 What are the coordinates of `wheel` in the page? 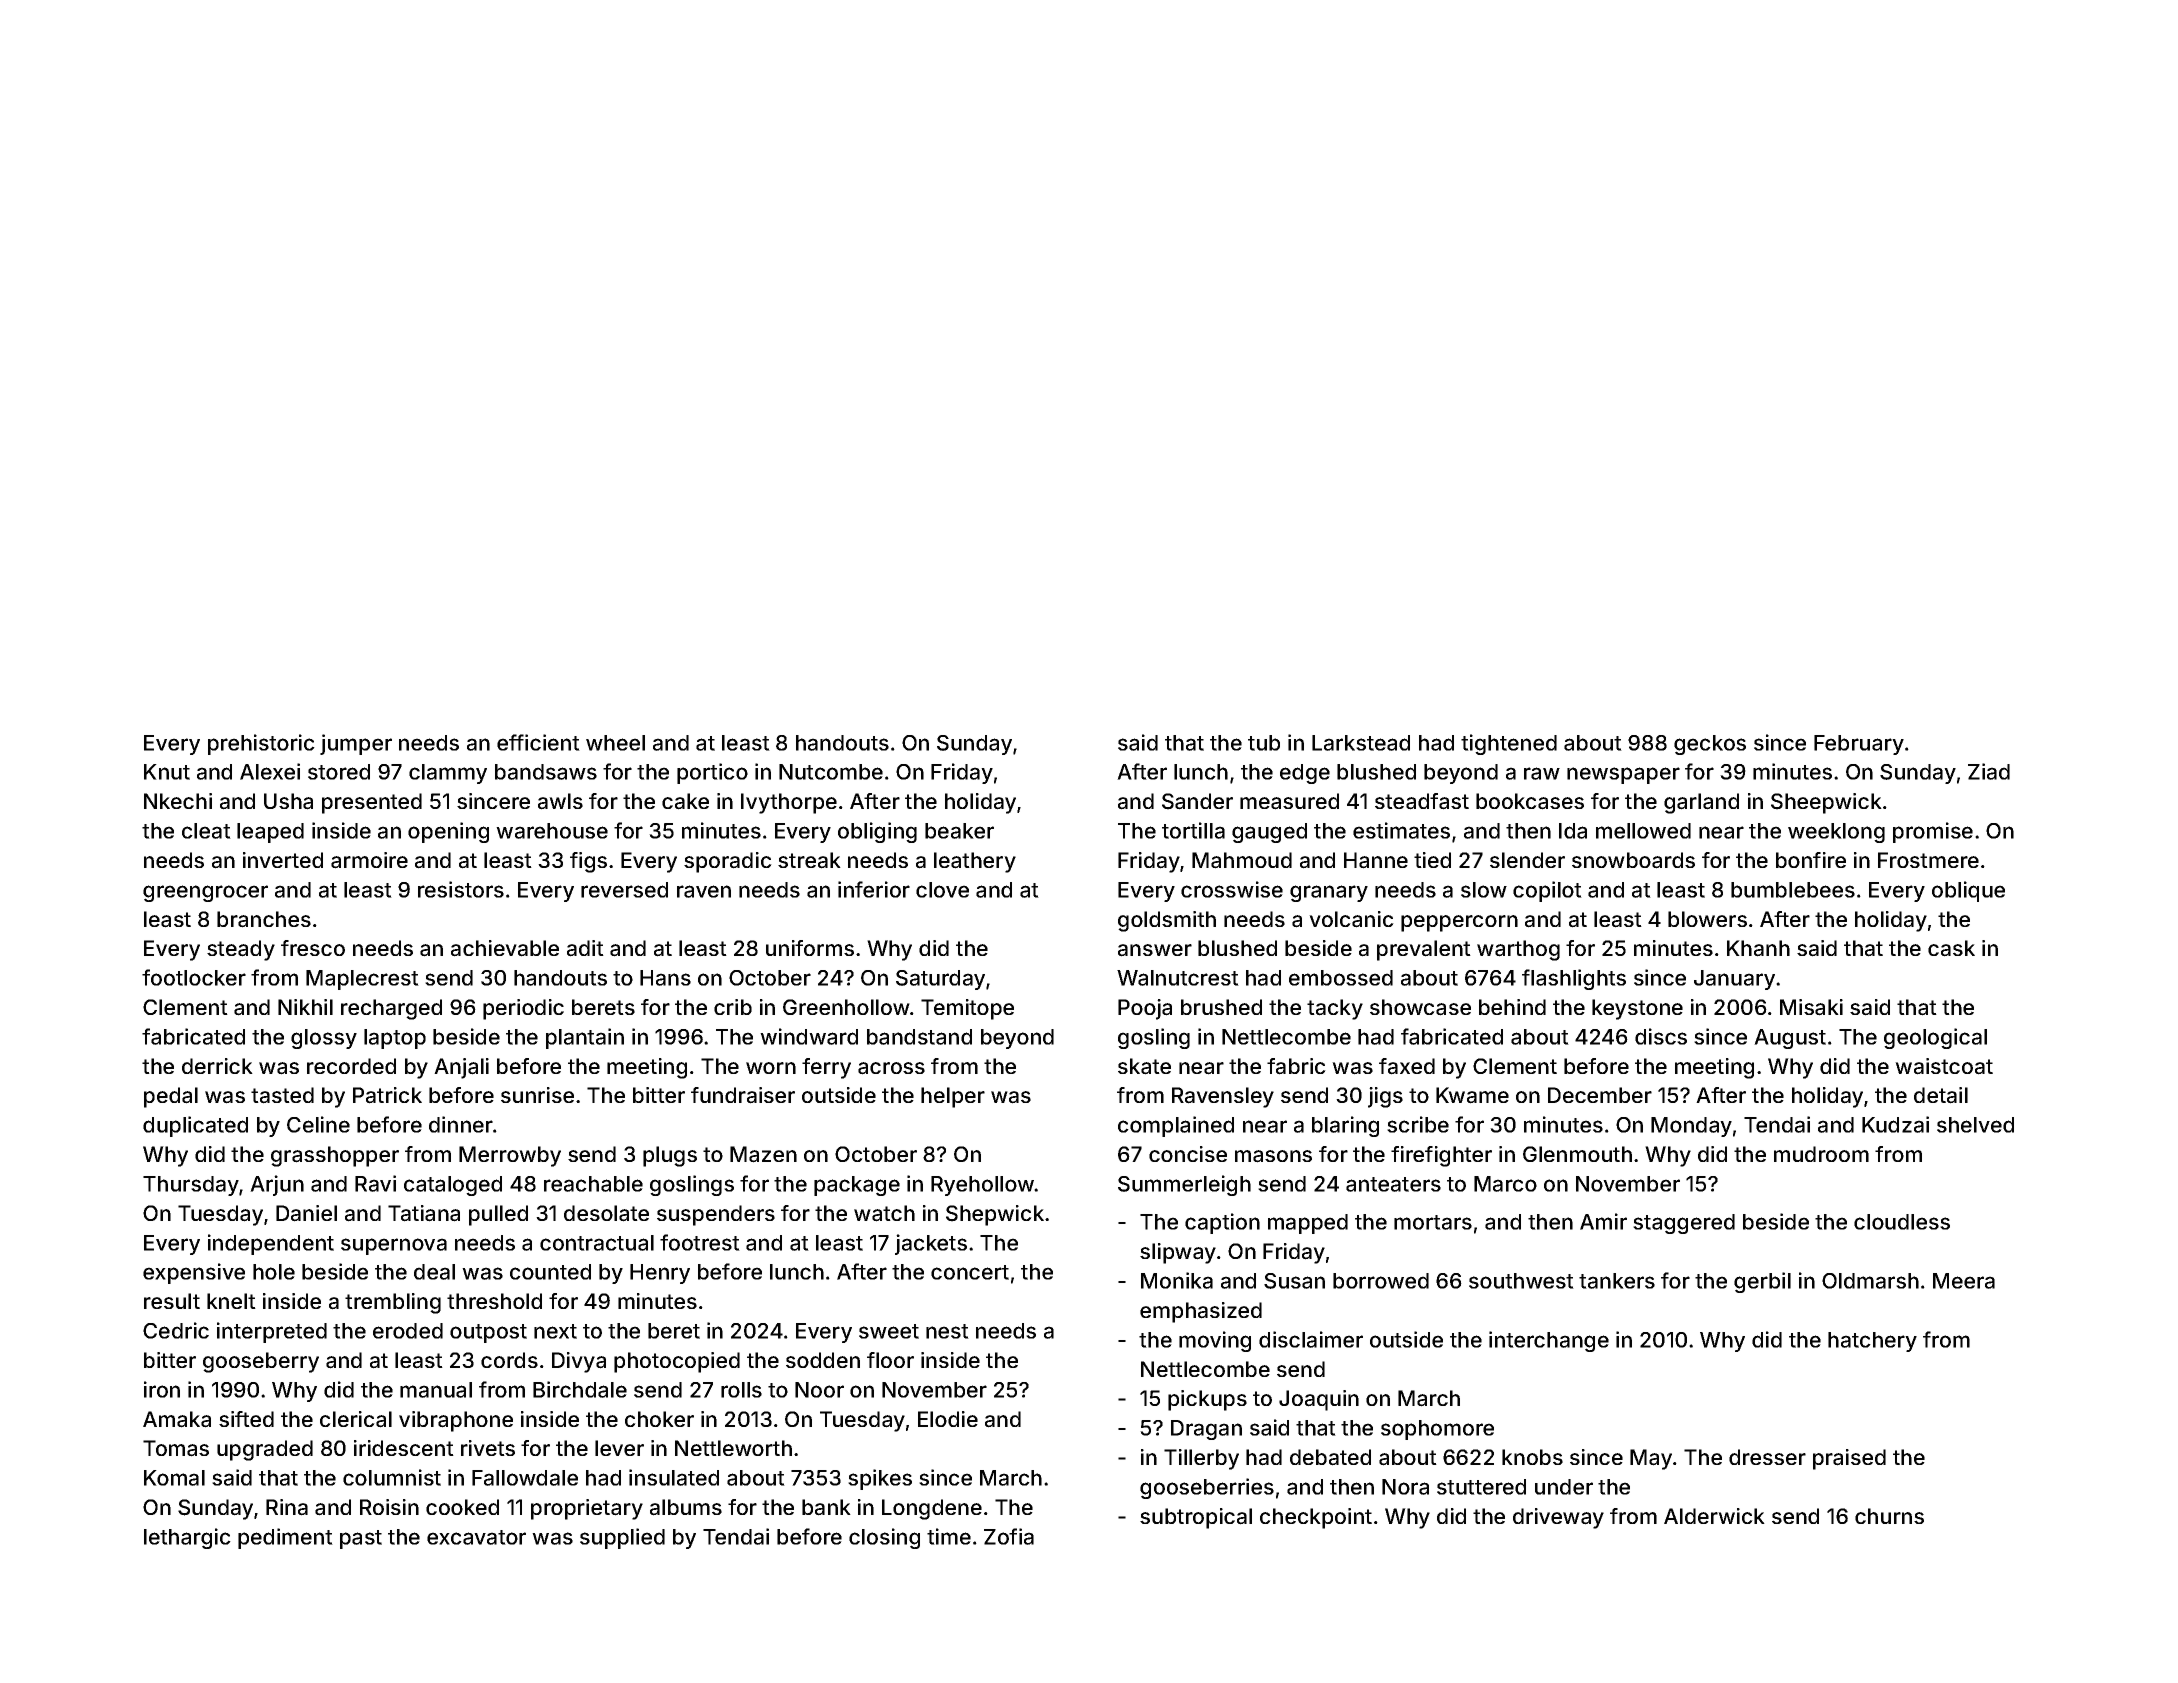 It's located at (615, 743).
